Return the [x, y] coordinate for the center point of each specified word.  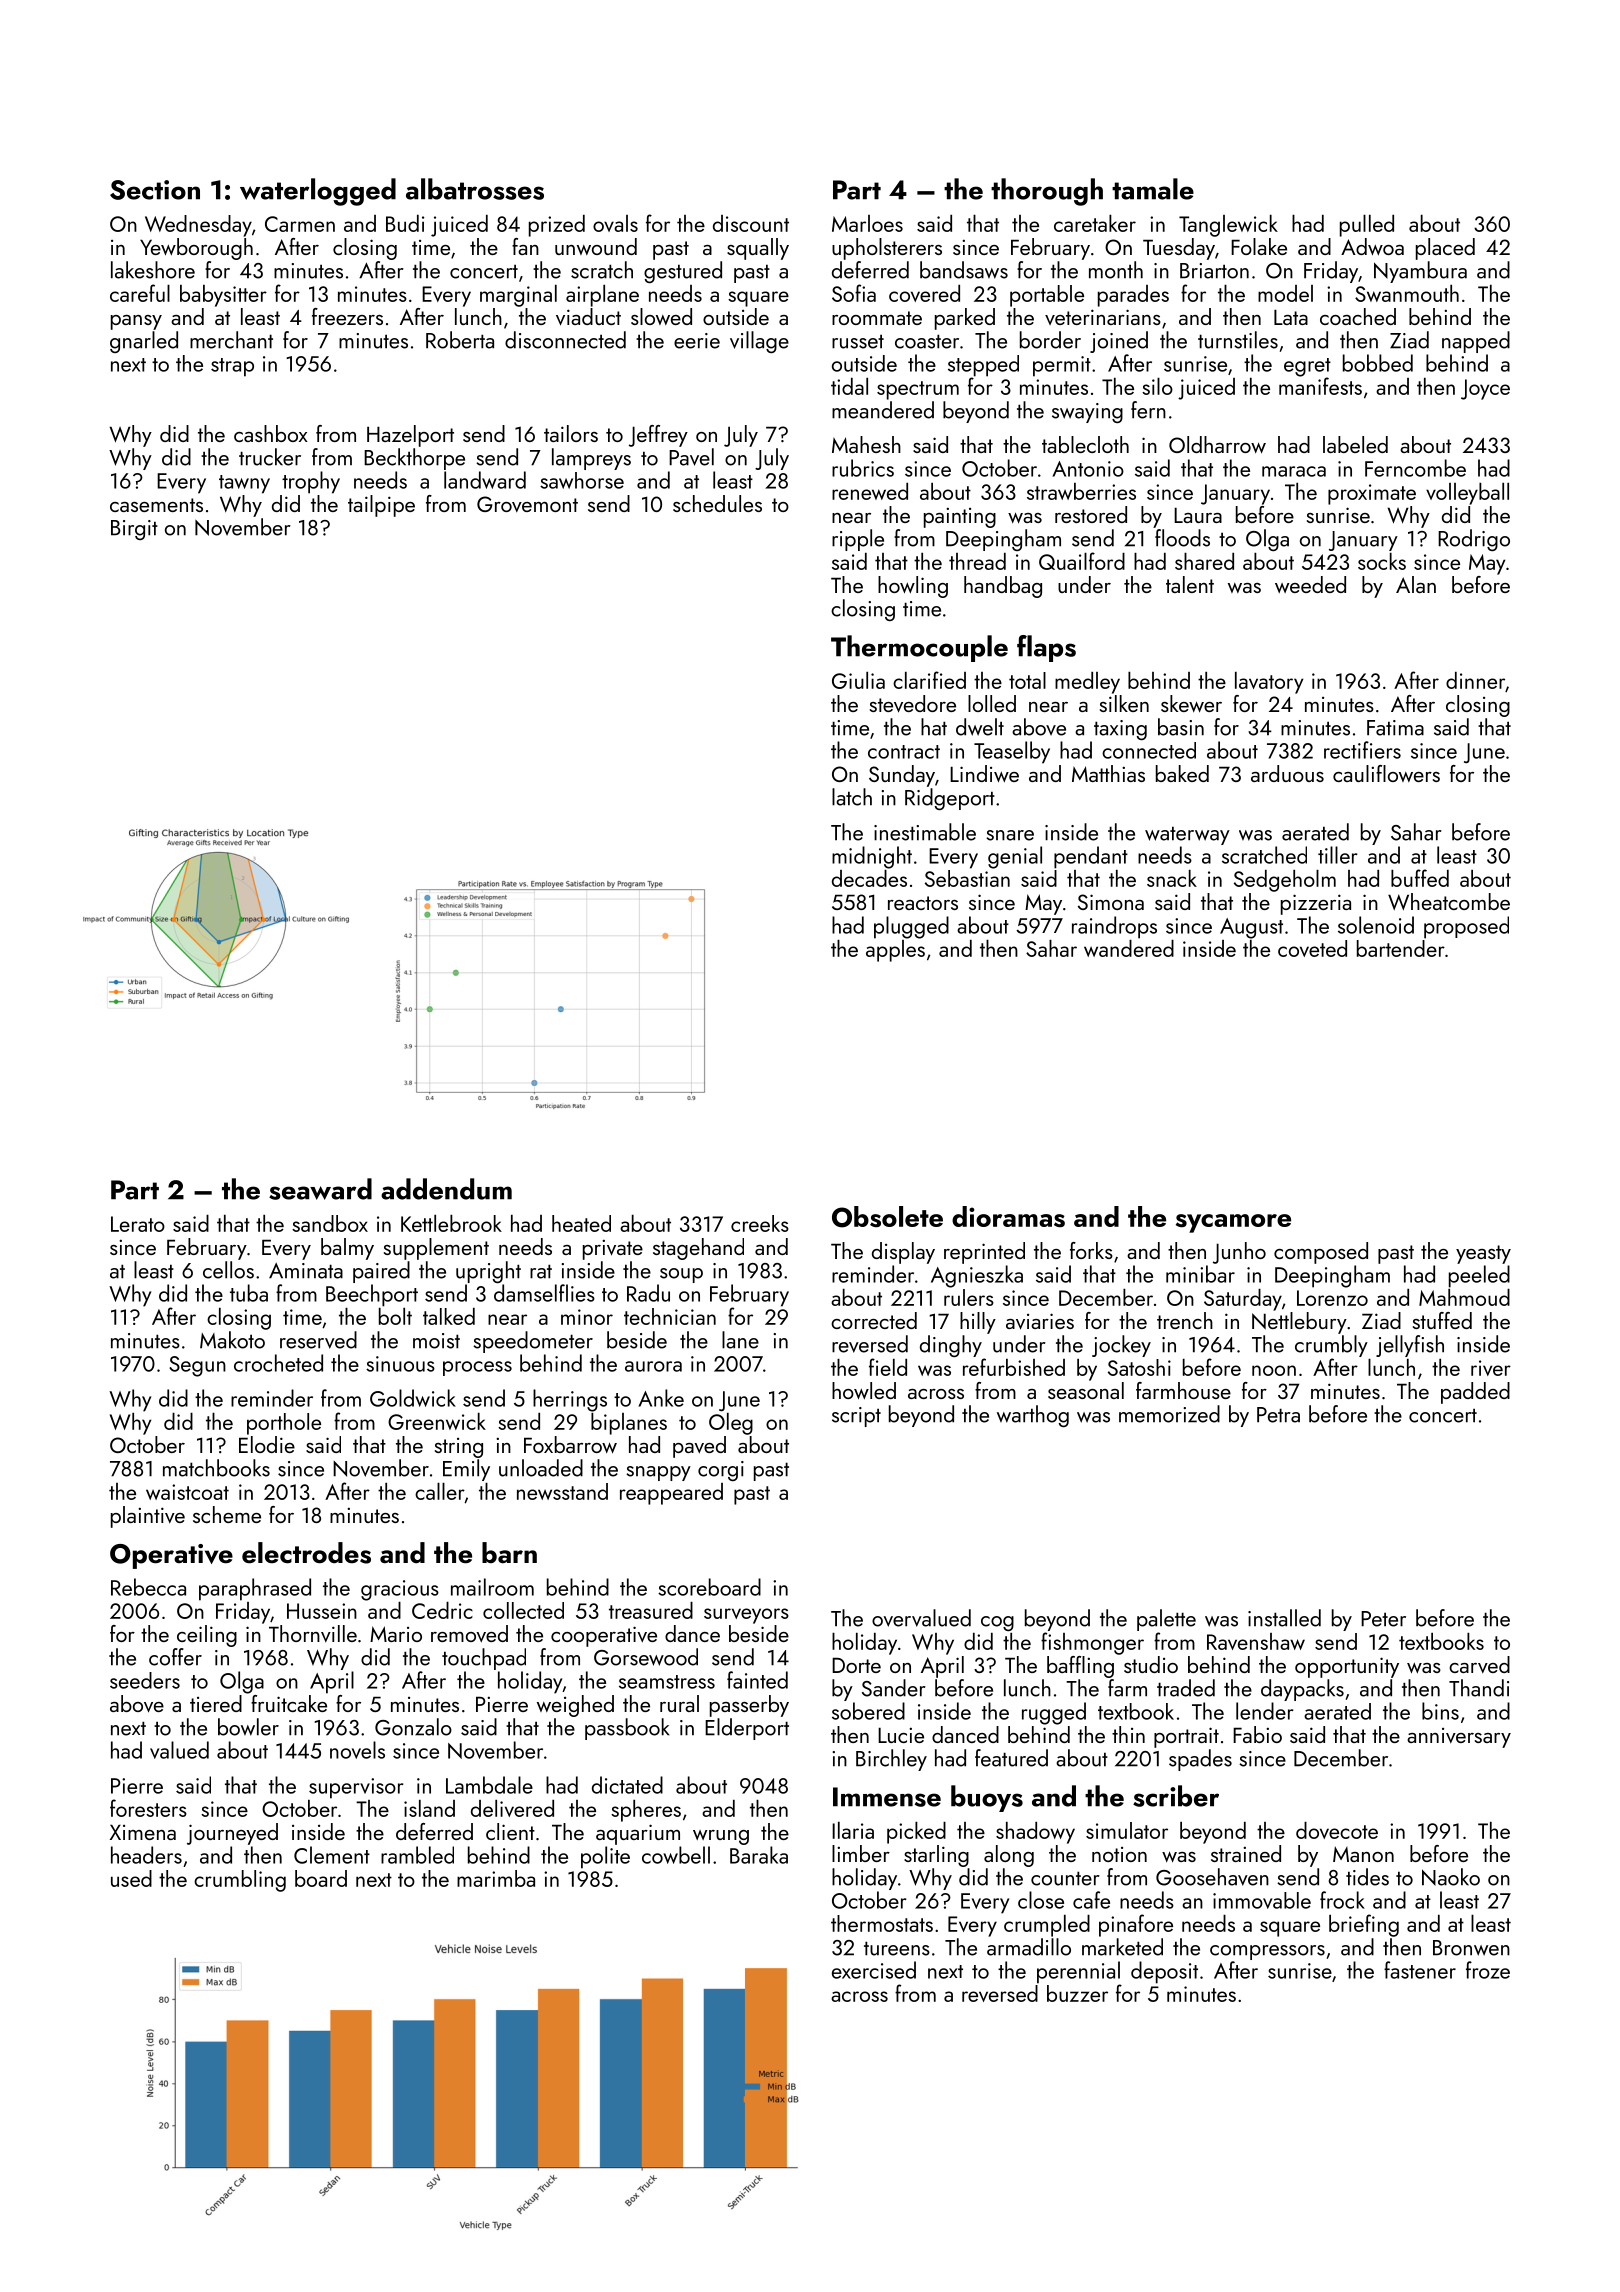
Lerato [138, 1224]
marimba [496, 1878]
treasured [651, 1610]
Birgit [134, 530]
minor [587, 1317]
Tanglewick [1228, 226]
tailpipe [381, 506]
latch [852, 797]
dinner [1475, 680]
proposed [1466, 927]
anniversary [1459, 1738]
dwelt [980, 727]
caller [440, 1491]
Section [155, 190]
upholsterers [887, 249]
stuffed [1442, 1320]
